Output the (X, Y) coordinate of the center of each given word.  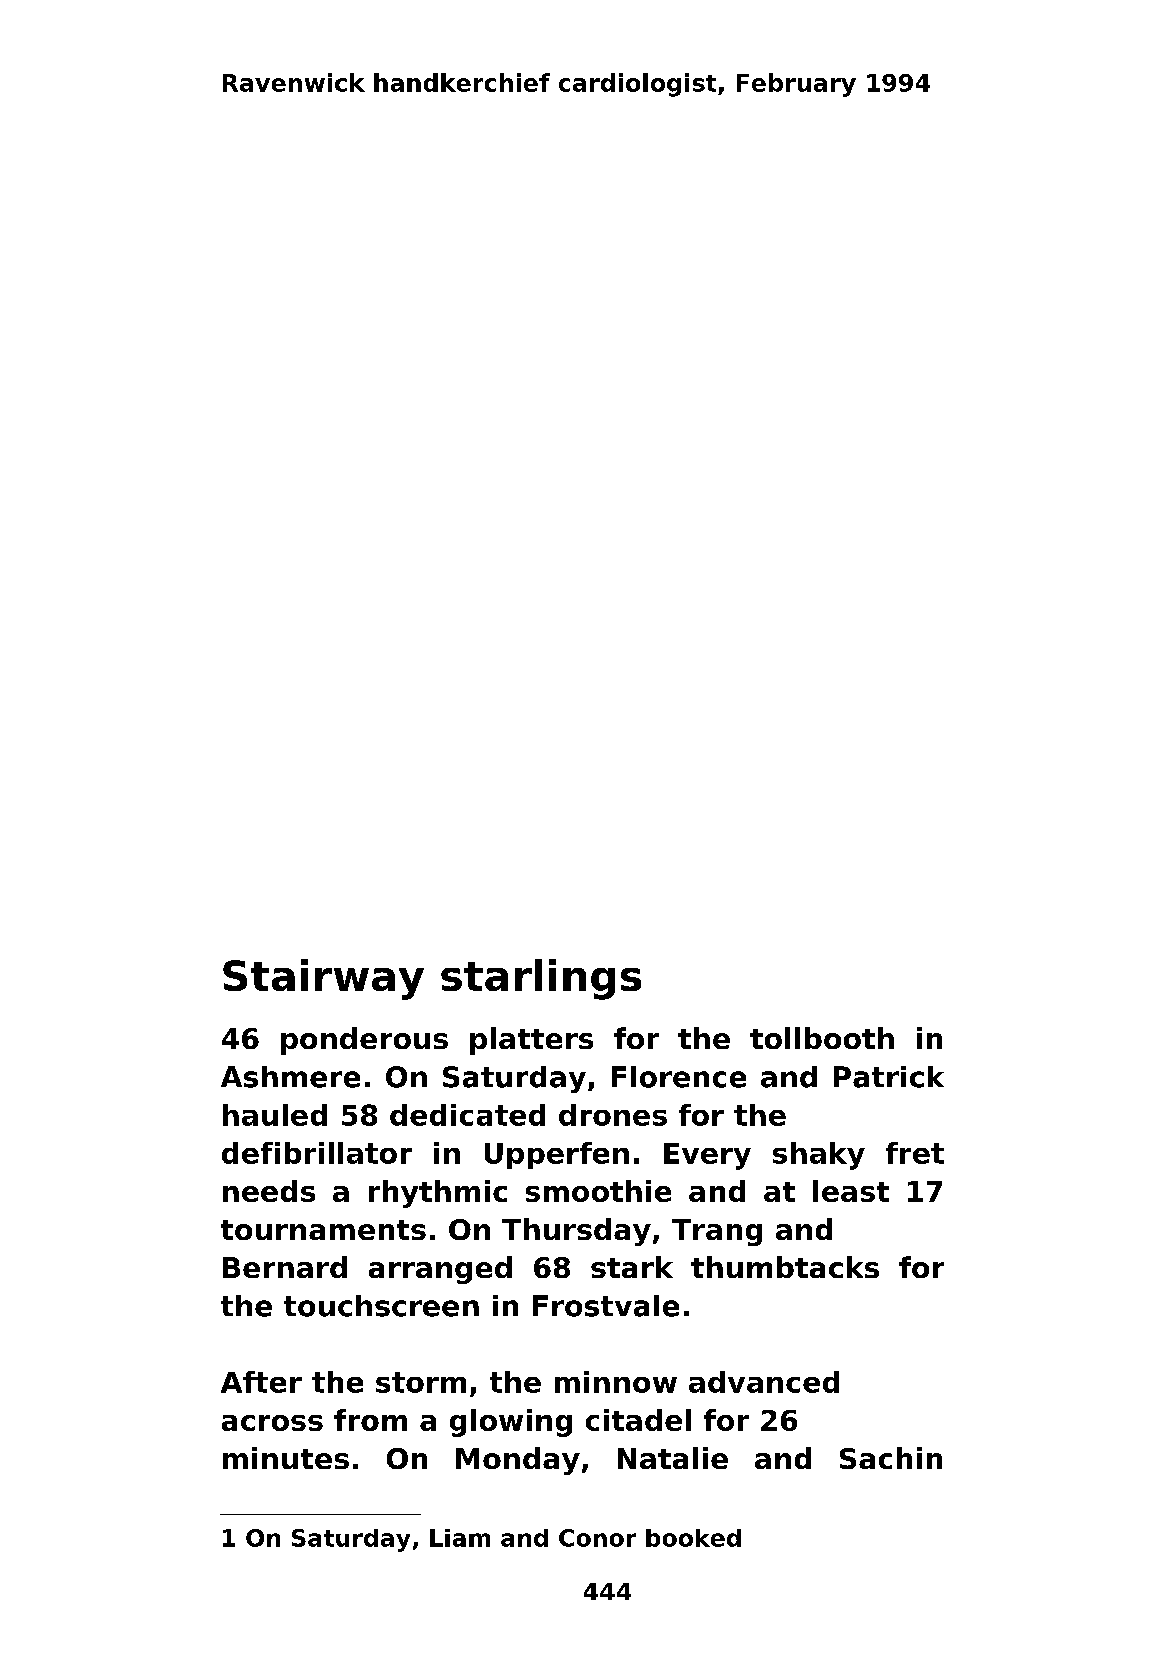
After (261, 1382)
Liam (460, 1538)
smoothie (598, 1191)
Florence (679, 1077)
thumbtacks (785, 1267)
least (851, 1191)
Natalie (673, 1458)
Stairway (323, 979)
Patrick (889, 1077)
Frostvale (606, 1306)
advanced (764, 1382)
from (370, 1420)
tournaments (323, 1230)
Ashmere (290, 1077)
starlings (541, 979)
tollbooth (822, 1038)
